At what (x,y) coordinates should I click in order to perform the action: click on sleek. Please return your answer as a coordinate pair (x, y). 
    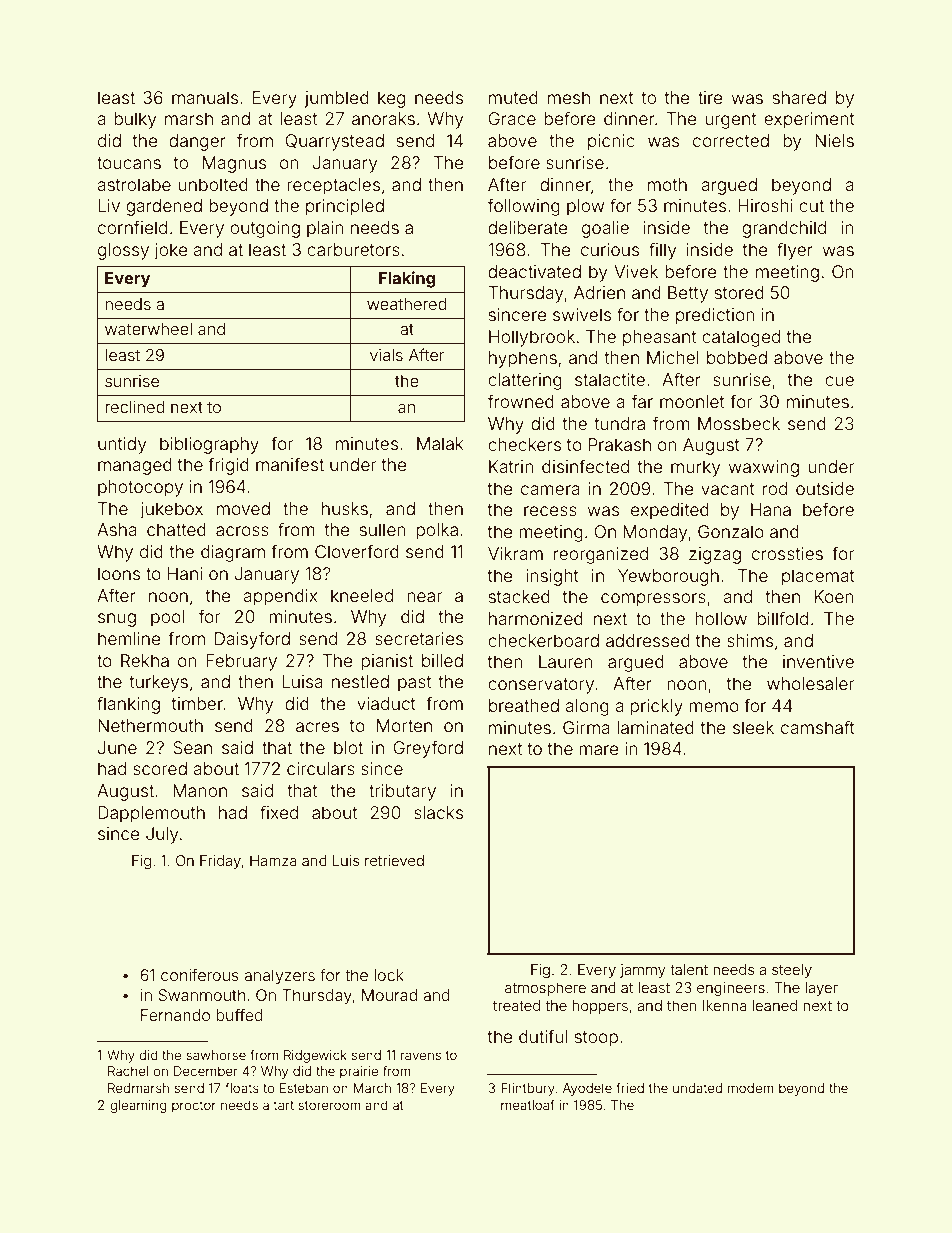
    Looking at the image, I should click on (753, 727).
